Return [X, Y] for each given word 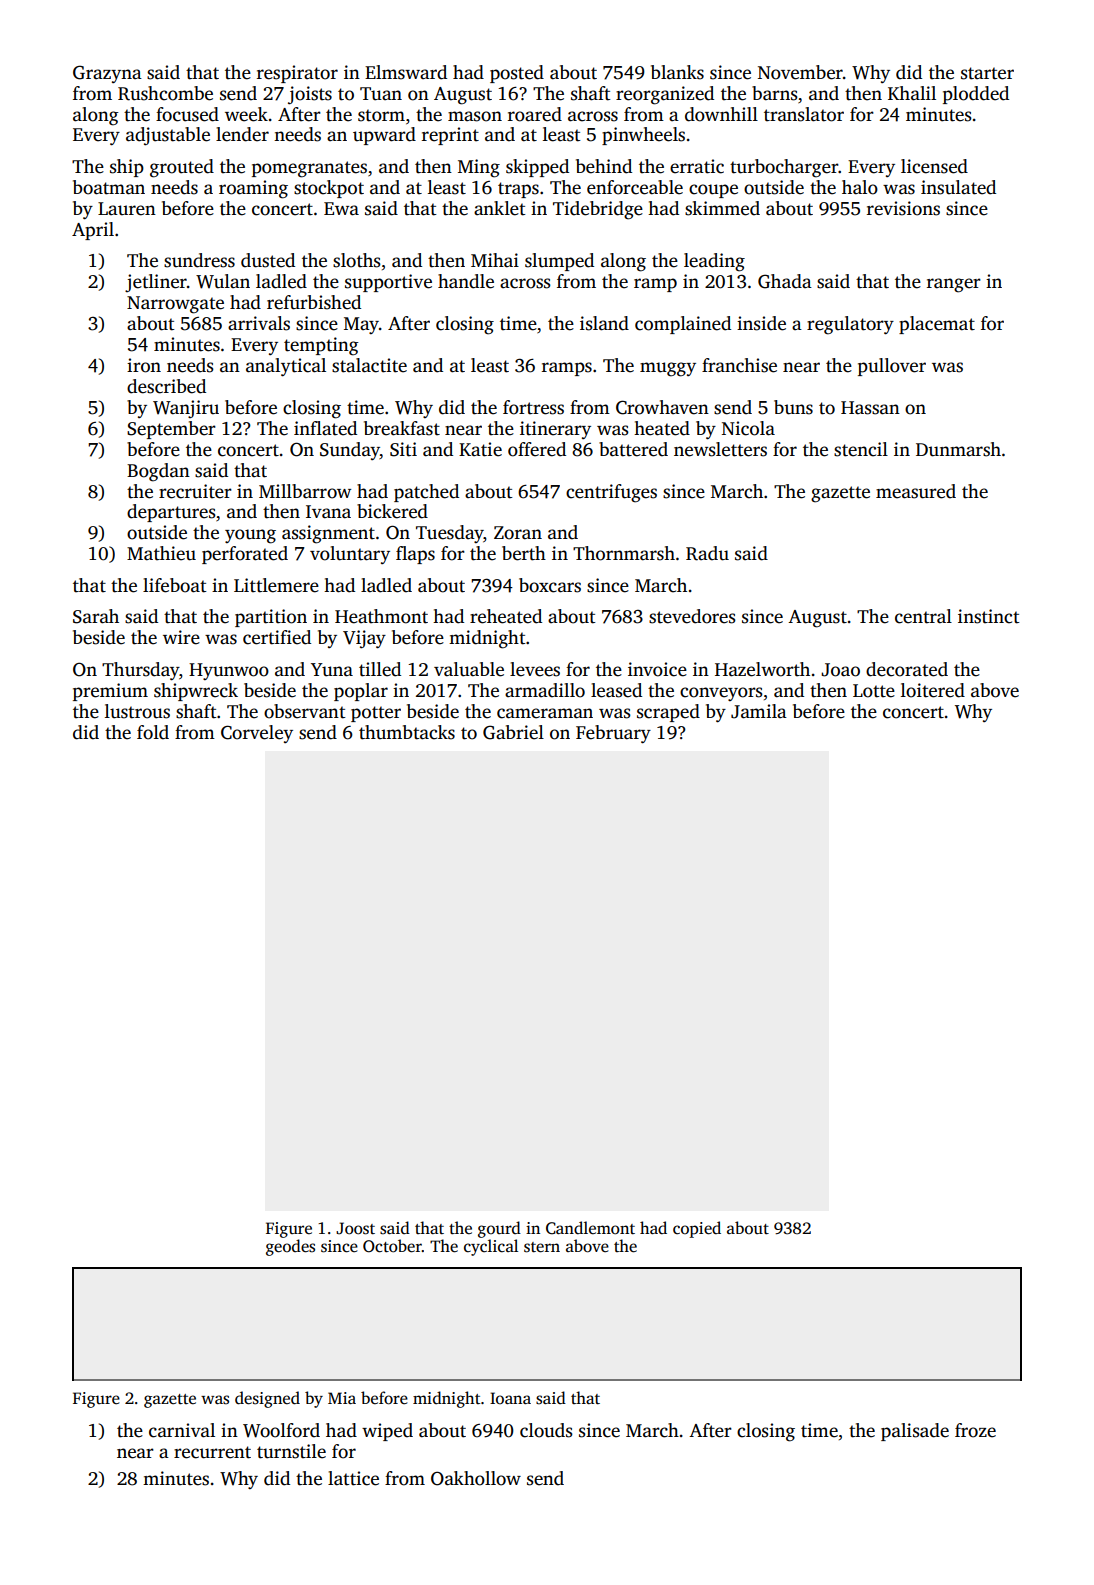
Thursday [140, 671]
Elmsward [406, 72]
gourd [499, 1229]
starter [987, 73]
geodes [290, 1247]
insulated [958, 187]
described [166, 386]
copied [697, 1229]
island [604, 323]
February [613, 734]
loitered [933, 690]
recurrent [212, 1452]
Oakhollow [476, 1478]
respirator [297, 74]
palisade [915, 1432]
